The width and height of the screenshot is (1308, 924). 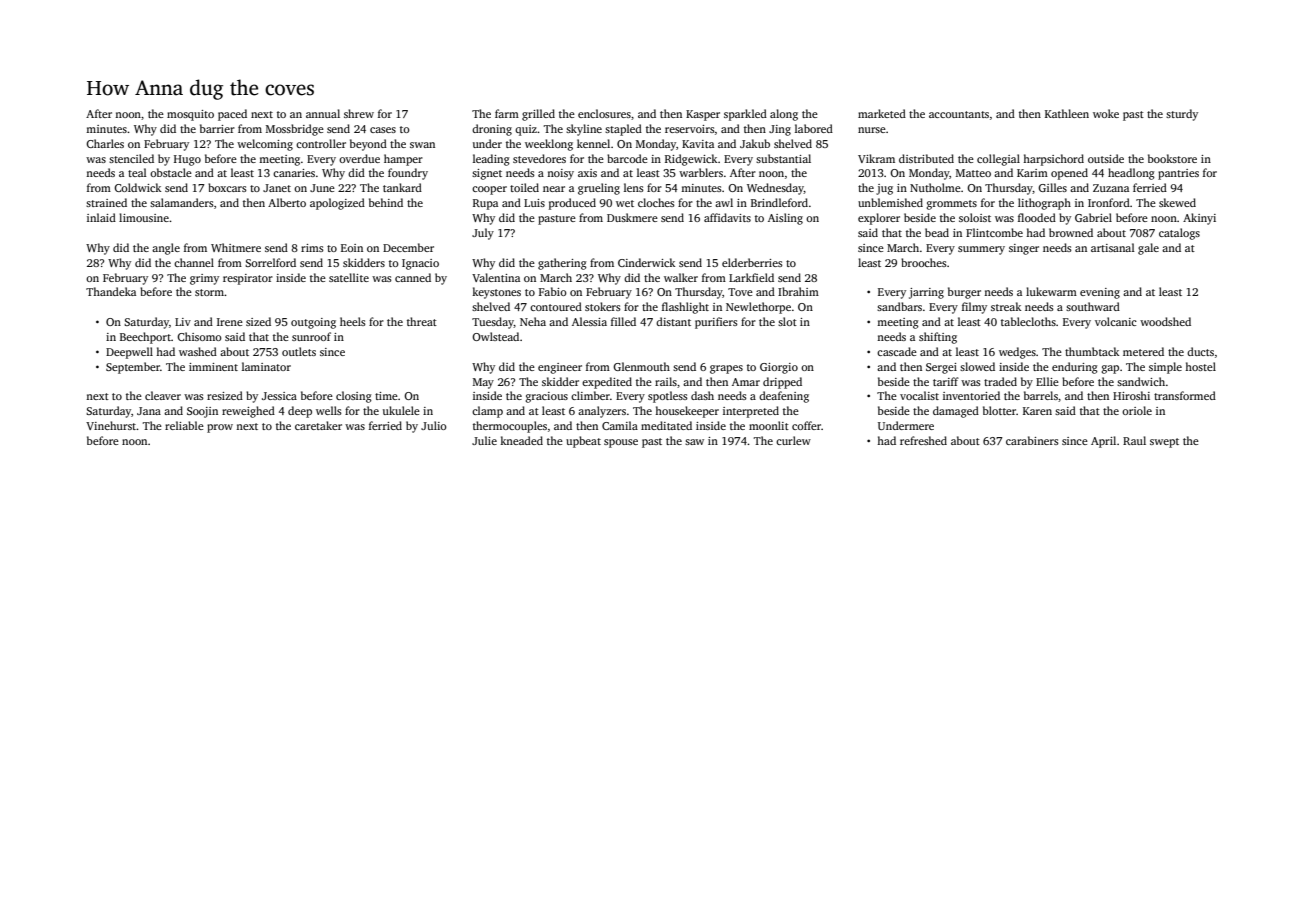 What do you see at coordinates (882, 113) in the screenshot?
I see `marketed` at bounding box center [882, 113].
